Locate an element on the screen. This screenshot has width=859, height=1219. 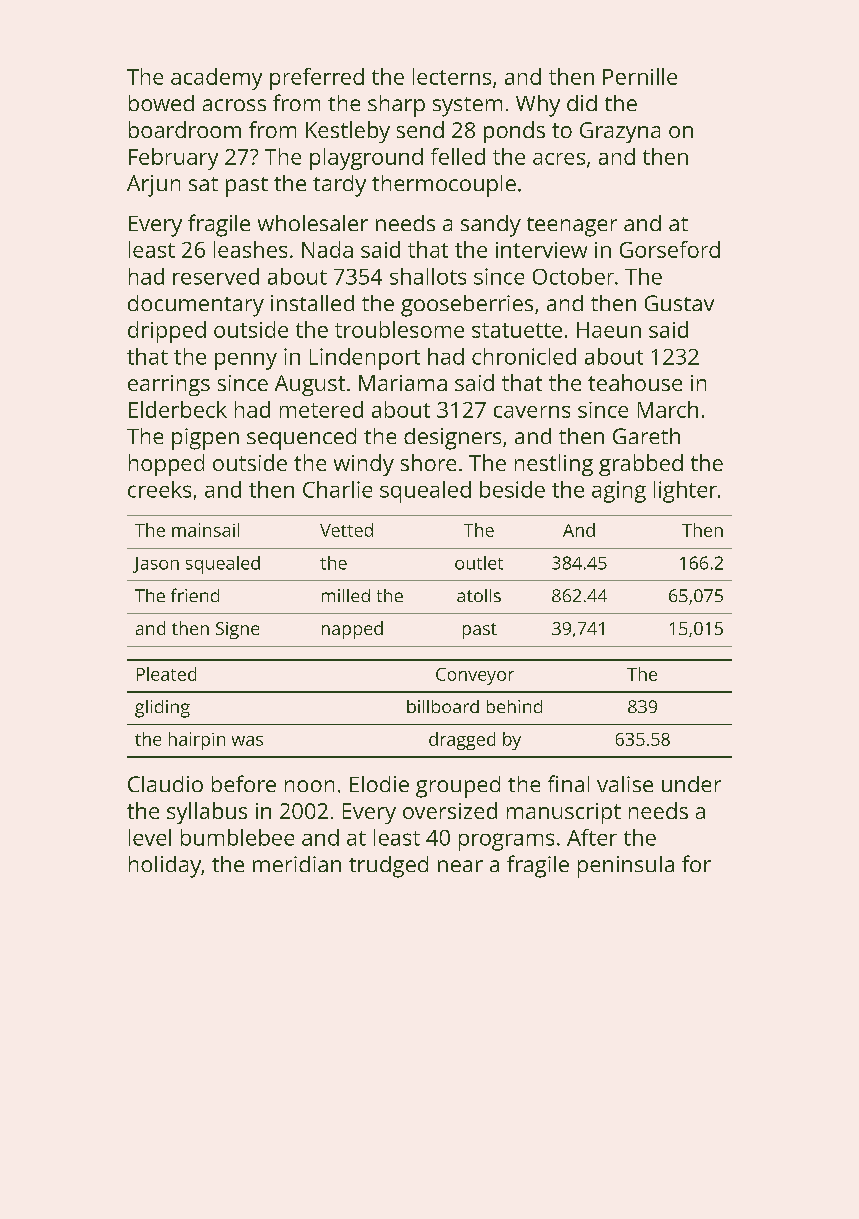
valise is located at coordinates (625, 784).
